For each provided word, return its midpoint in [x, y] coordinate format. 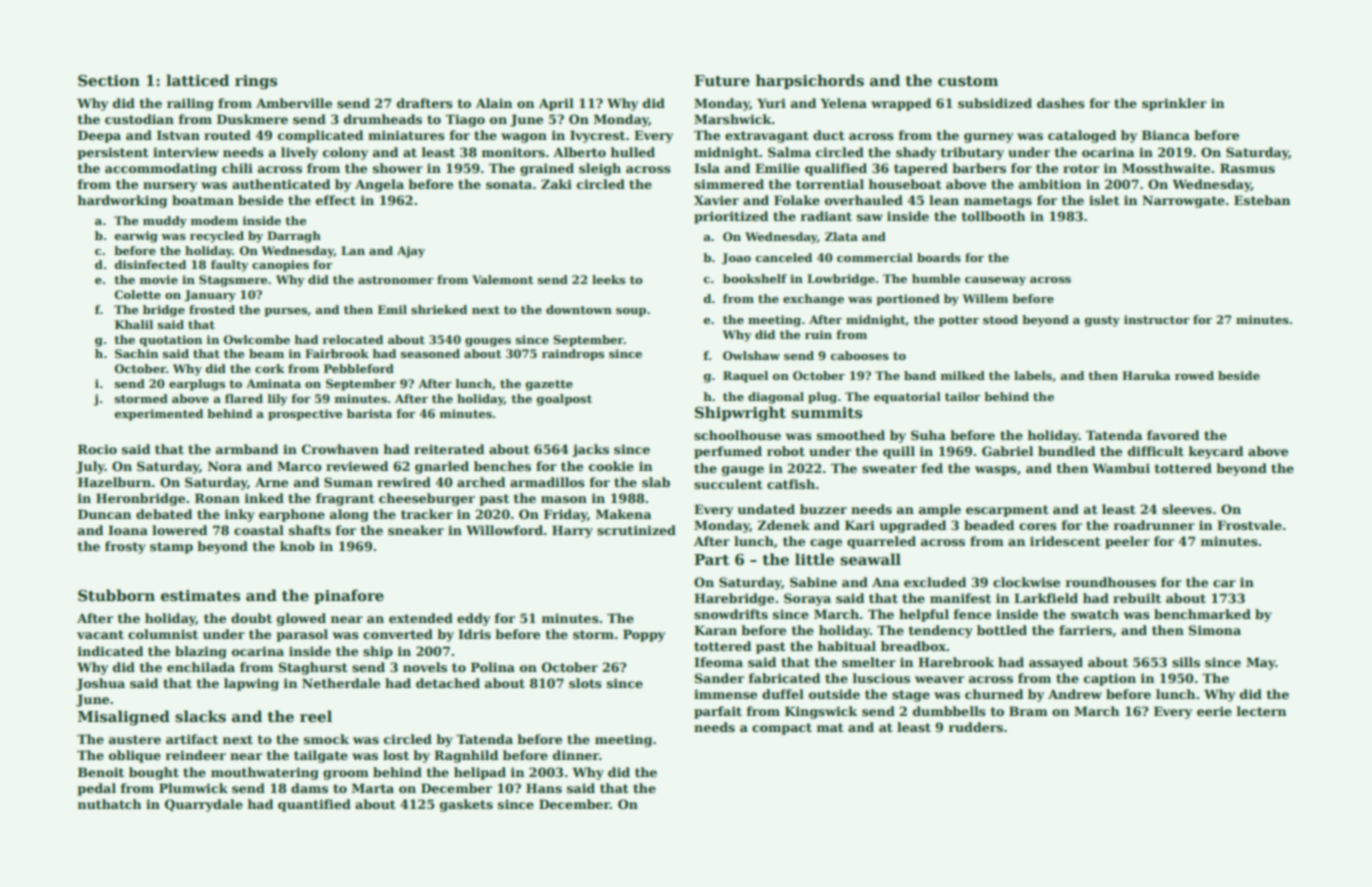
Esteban [1262, 200]
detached [448, 683]
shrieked [439, 309]
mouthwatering [265, 773]
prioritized [731, 217]
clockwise [1026, 582]
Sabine [813, 582]
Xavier [716, 200]
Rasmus [1247, 168]
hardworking [122, 201]
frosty [125, 547]
